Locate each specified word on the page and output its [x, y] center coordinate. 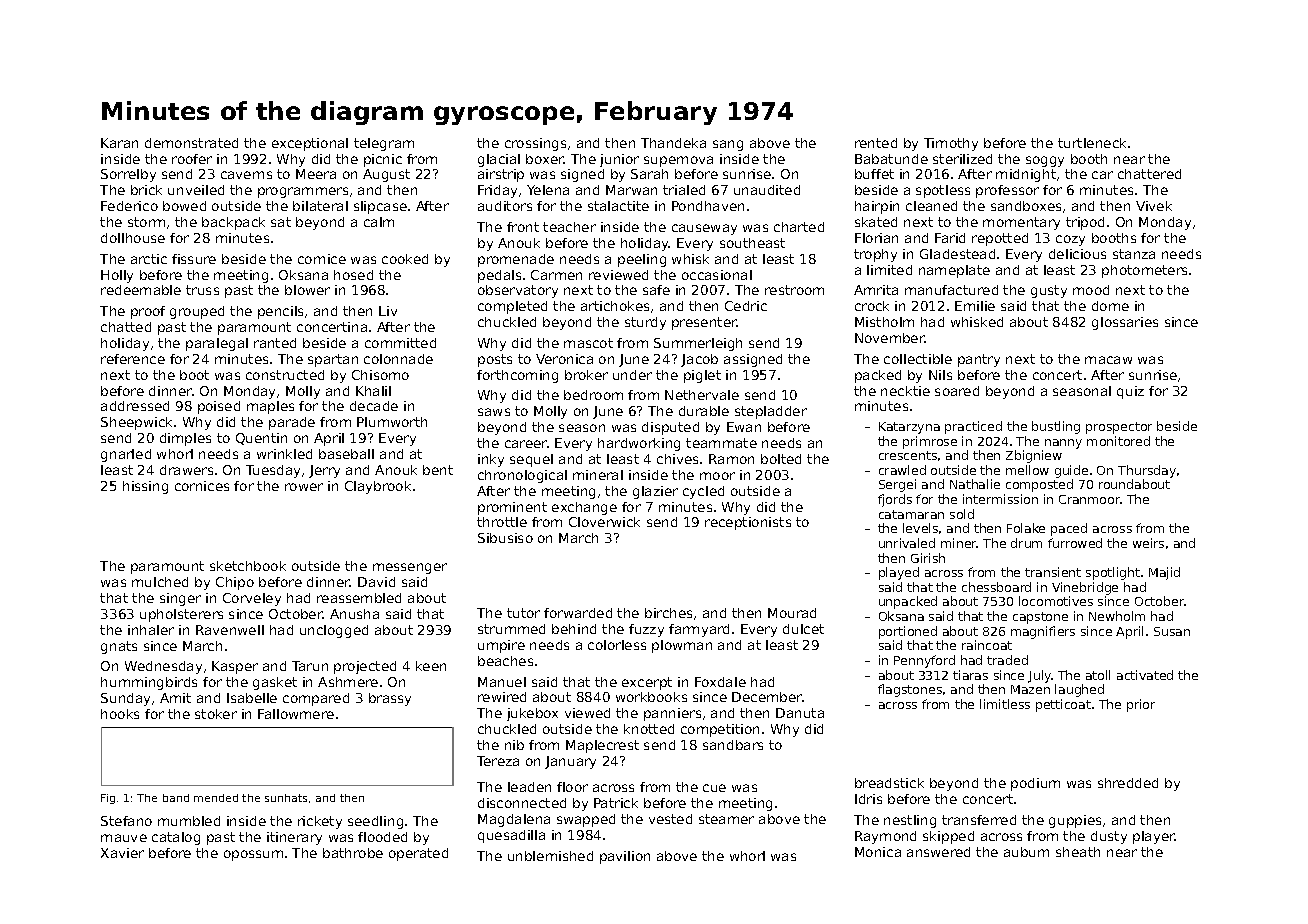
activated [1145, 675]
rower [304, 487]
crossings [535, 144]
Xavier [122, 853]
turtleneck [1092, 143]
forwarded [578, 613]
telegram [384, 144]
